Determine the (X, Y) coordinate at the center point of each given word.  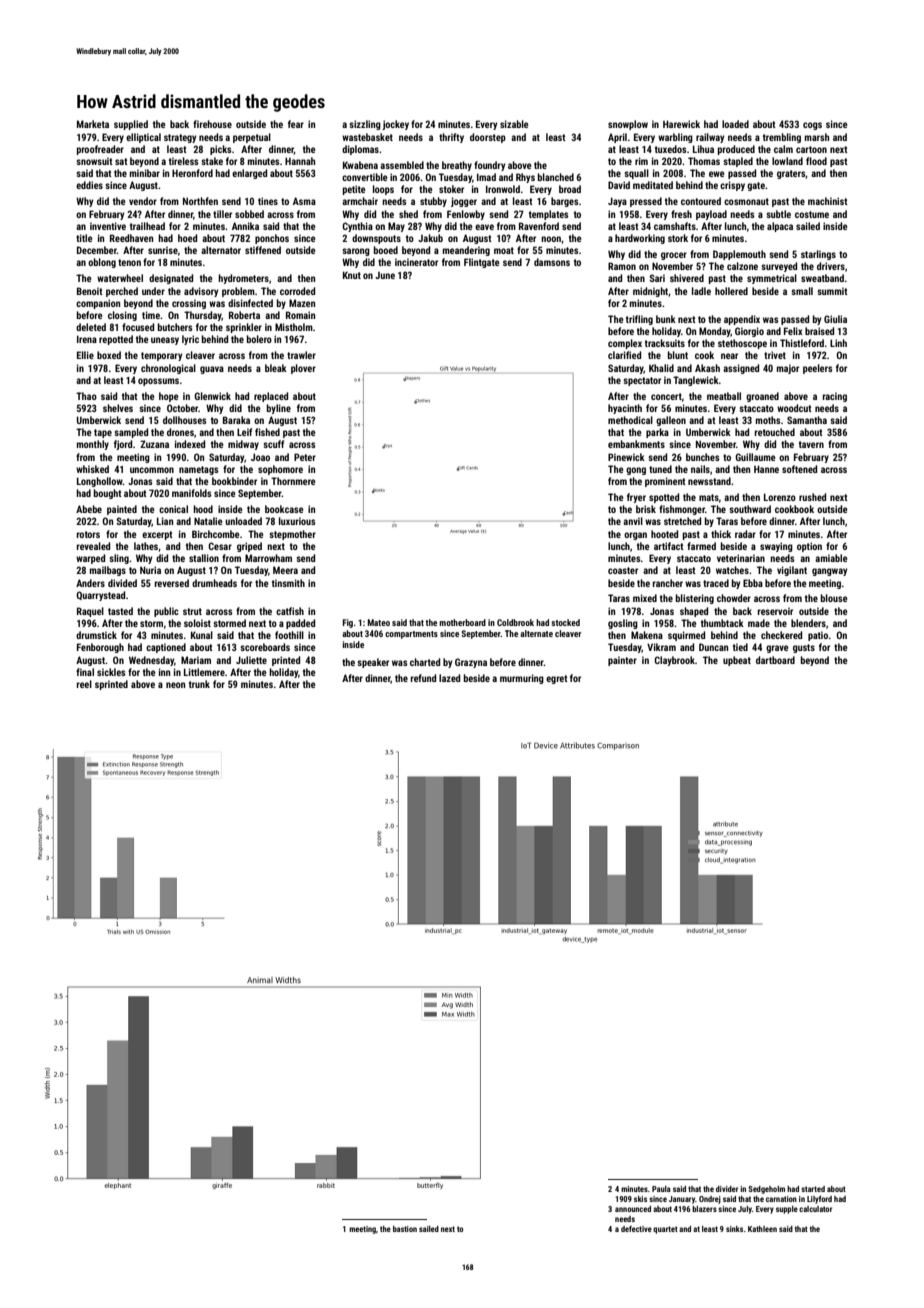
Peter (305, 457)
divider (727, 1189)
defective (636, 1229)
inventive (108, 226)
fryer (636, 498)
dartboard (775, 660)
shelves (118, 408)
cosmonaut (746, 201)
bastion (405, 1229)
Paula (661, 1189)
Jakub (430, 238)
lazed (449, 678)
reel (84, 684)
